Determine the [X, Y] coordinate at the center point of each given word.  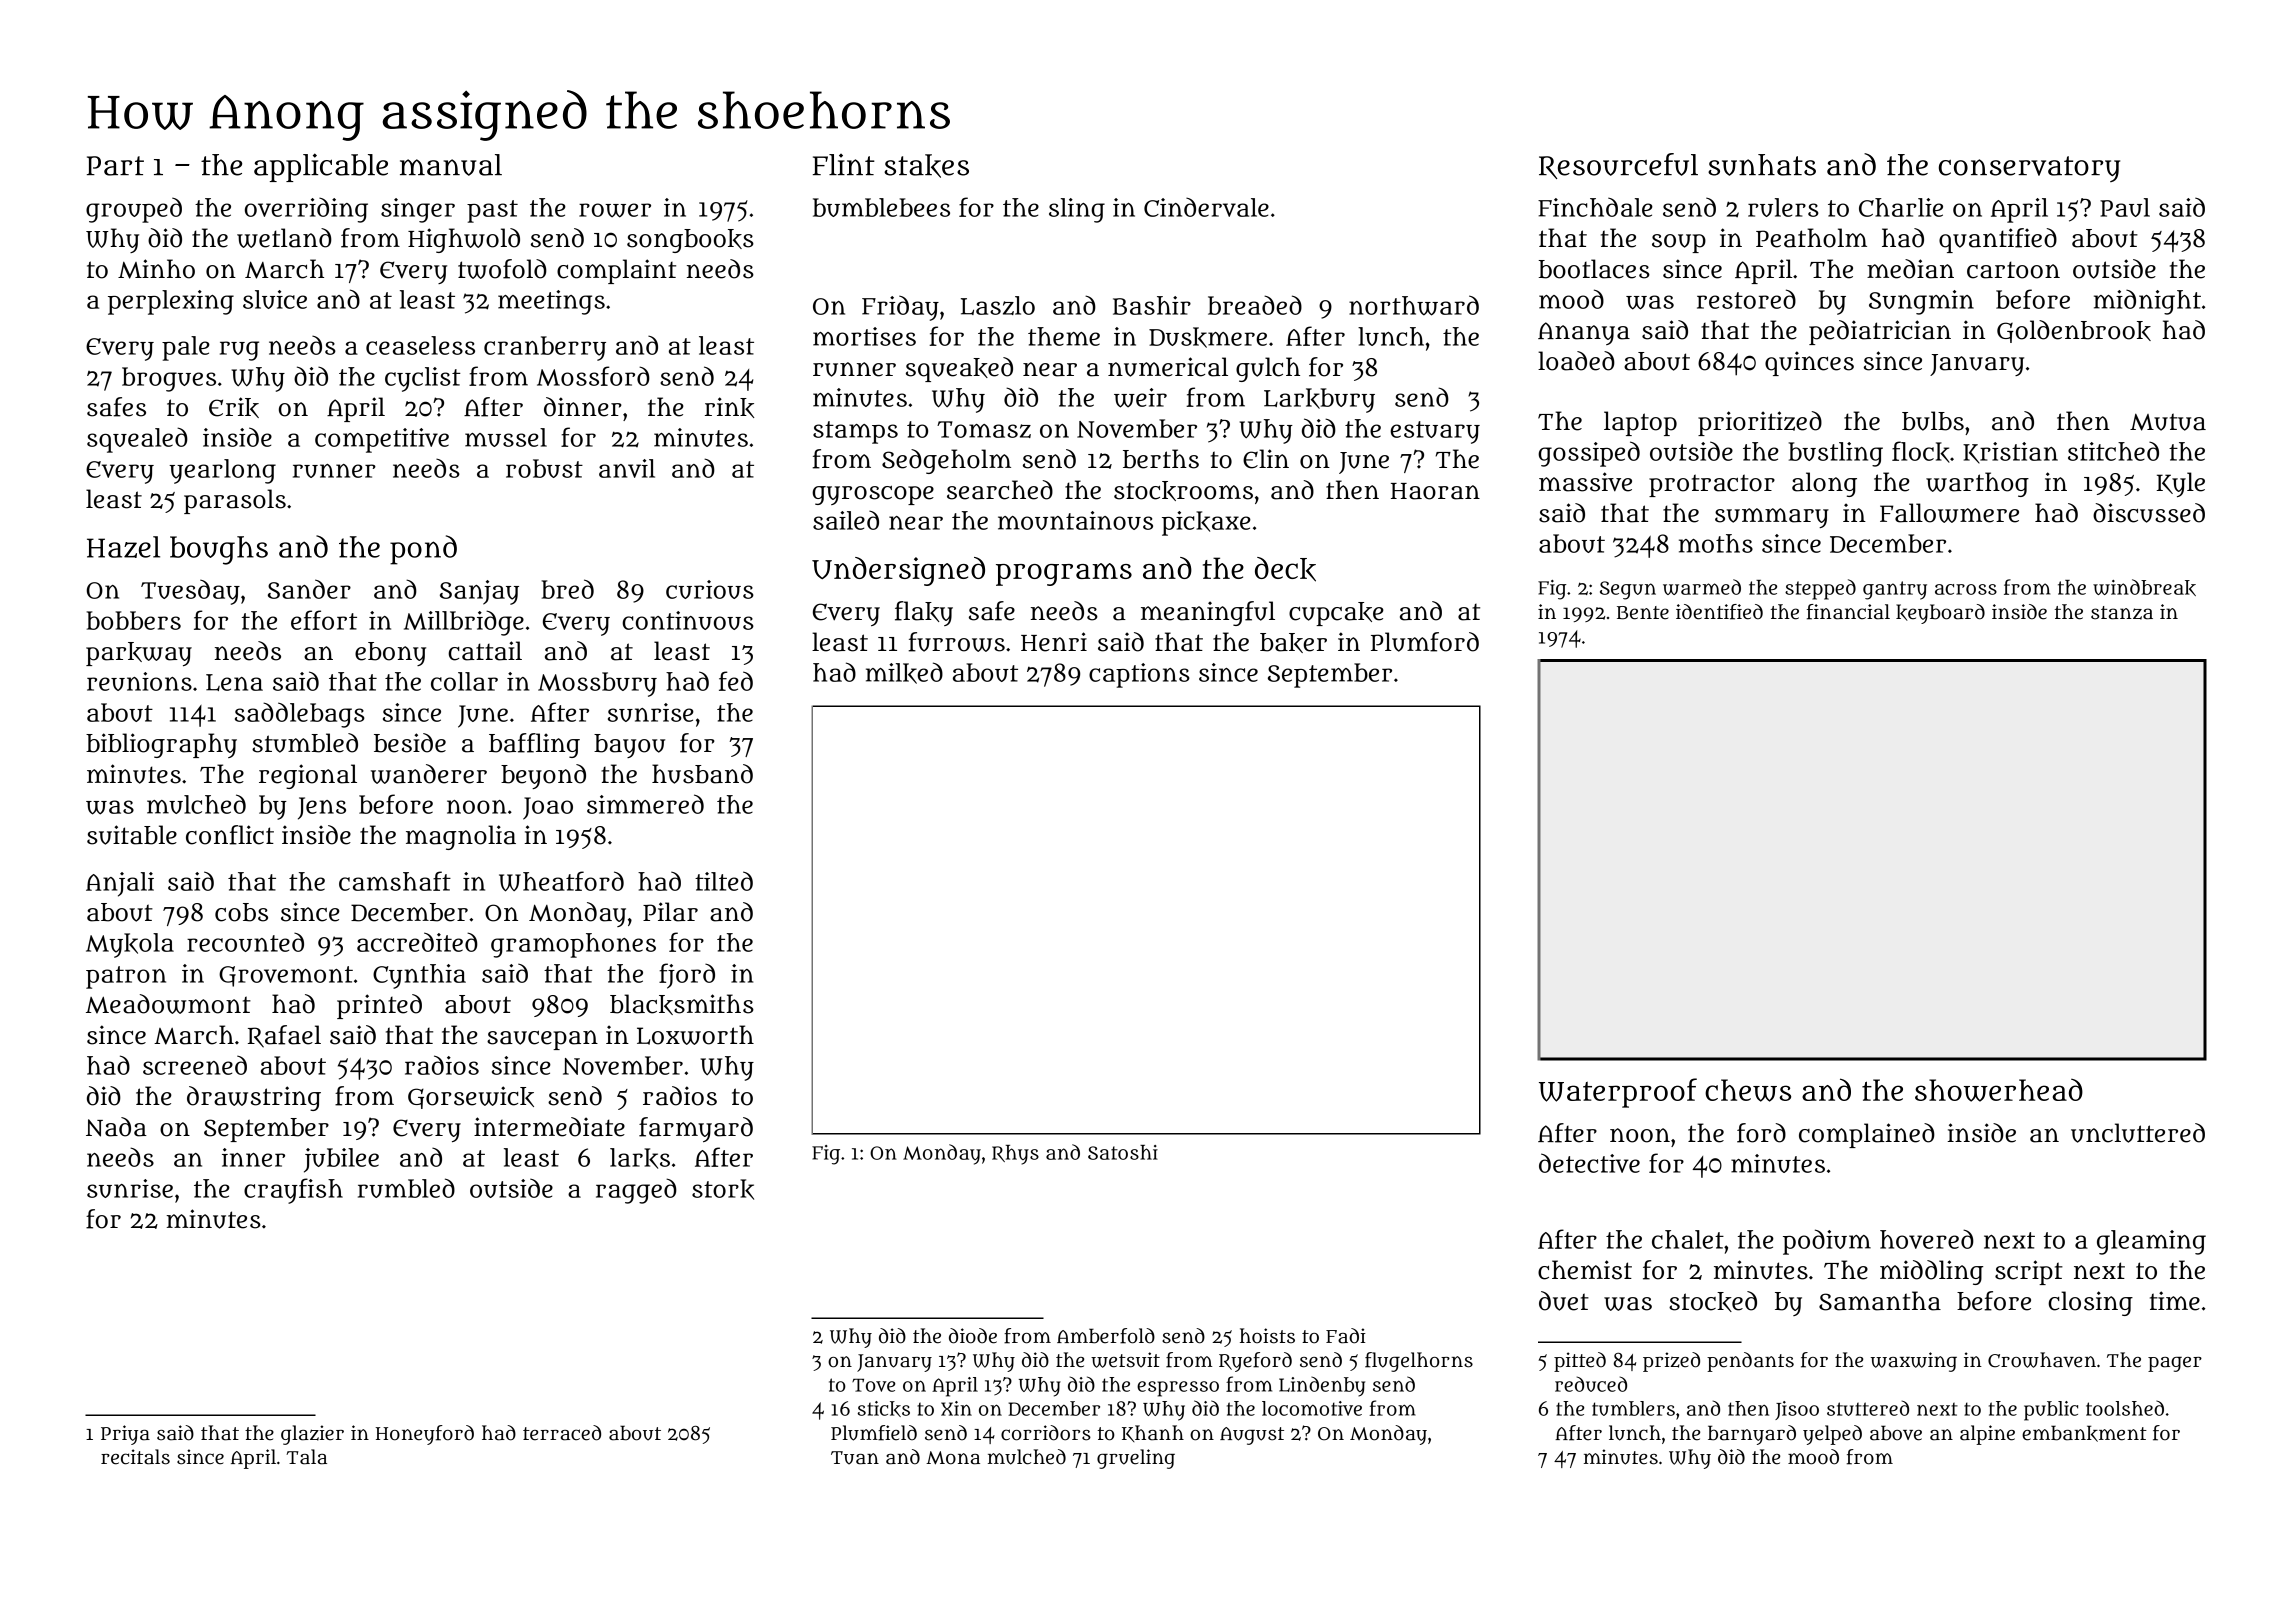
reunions [139, 681]
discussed [2149, 513]
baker [1293, 643]
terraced [562, 1433]
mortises [864, 336]
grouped [134, 210]
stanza [2122, 613]
